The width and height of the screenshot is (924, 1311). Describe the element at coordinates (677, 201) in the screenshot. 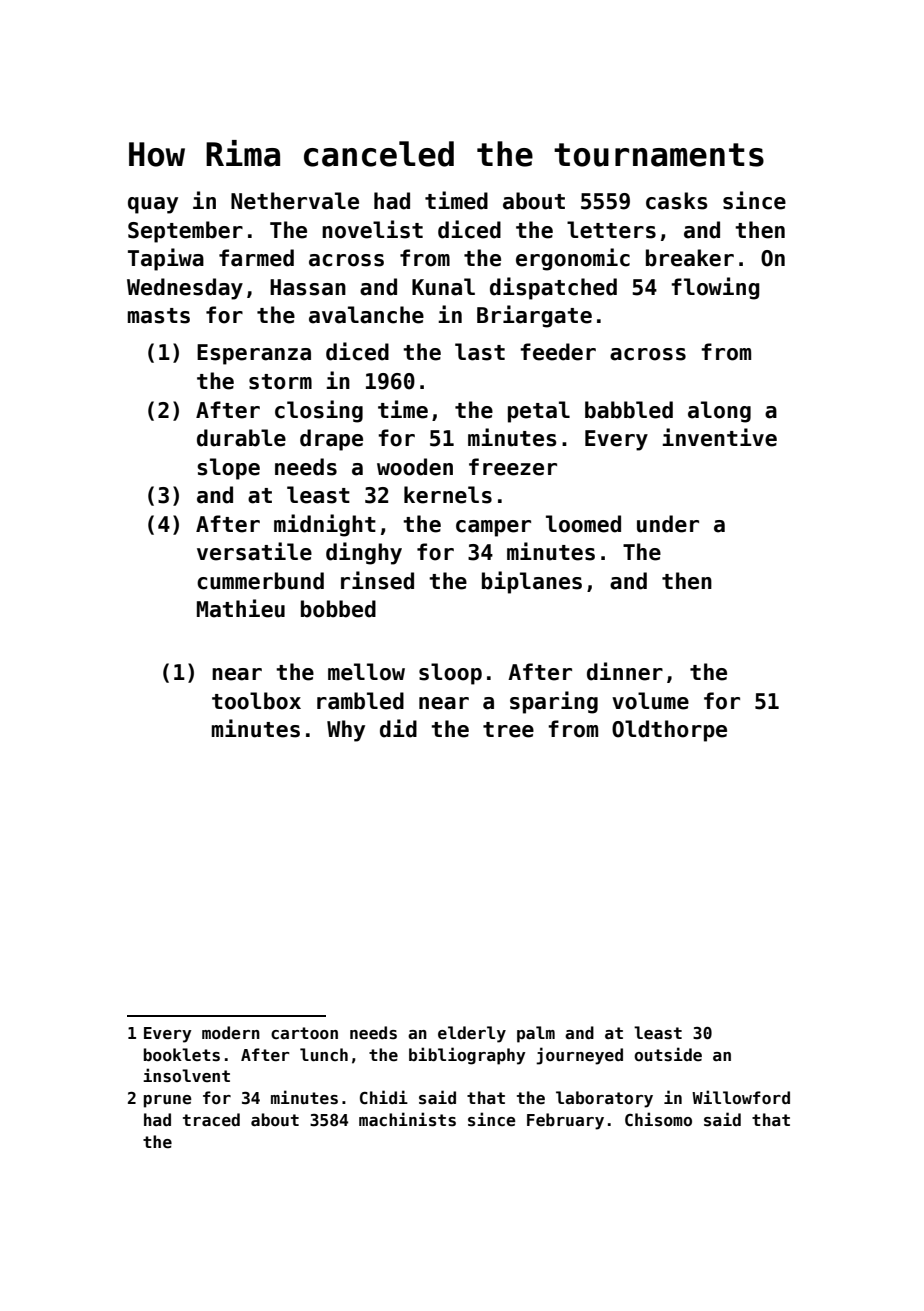

I see `casks` at that location.
